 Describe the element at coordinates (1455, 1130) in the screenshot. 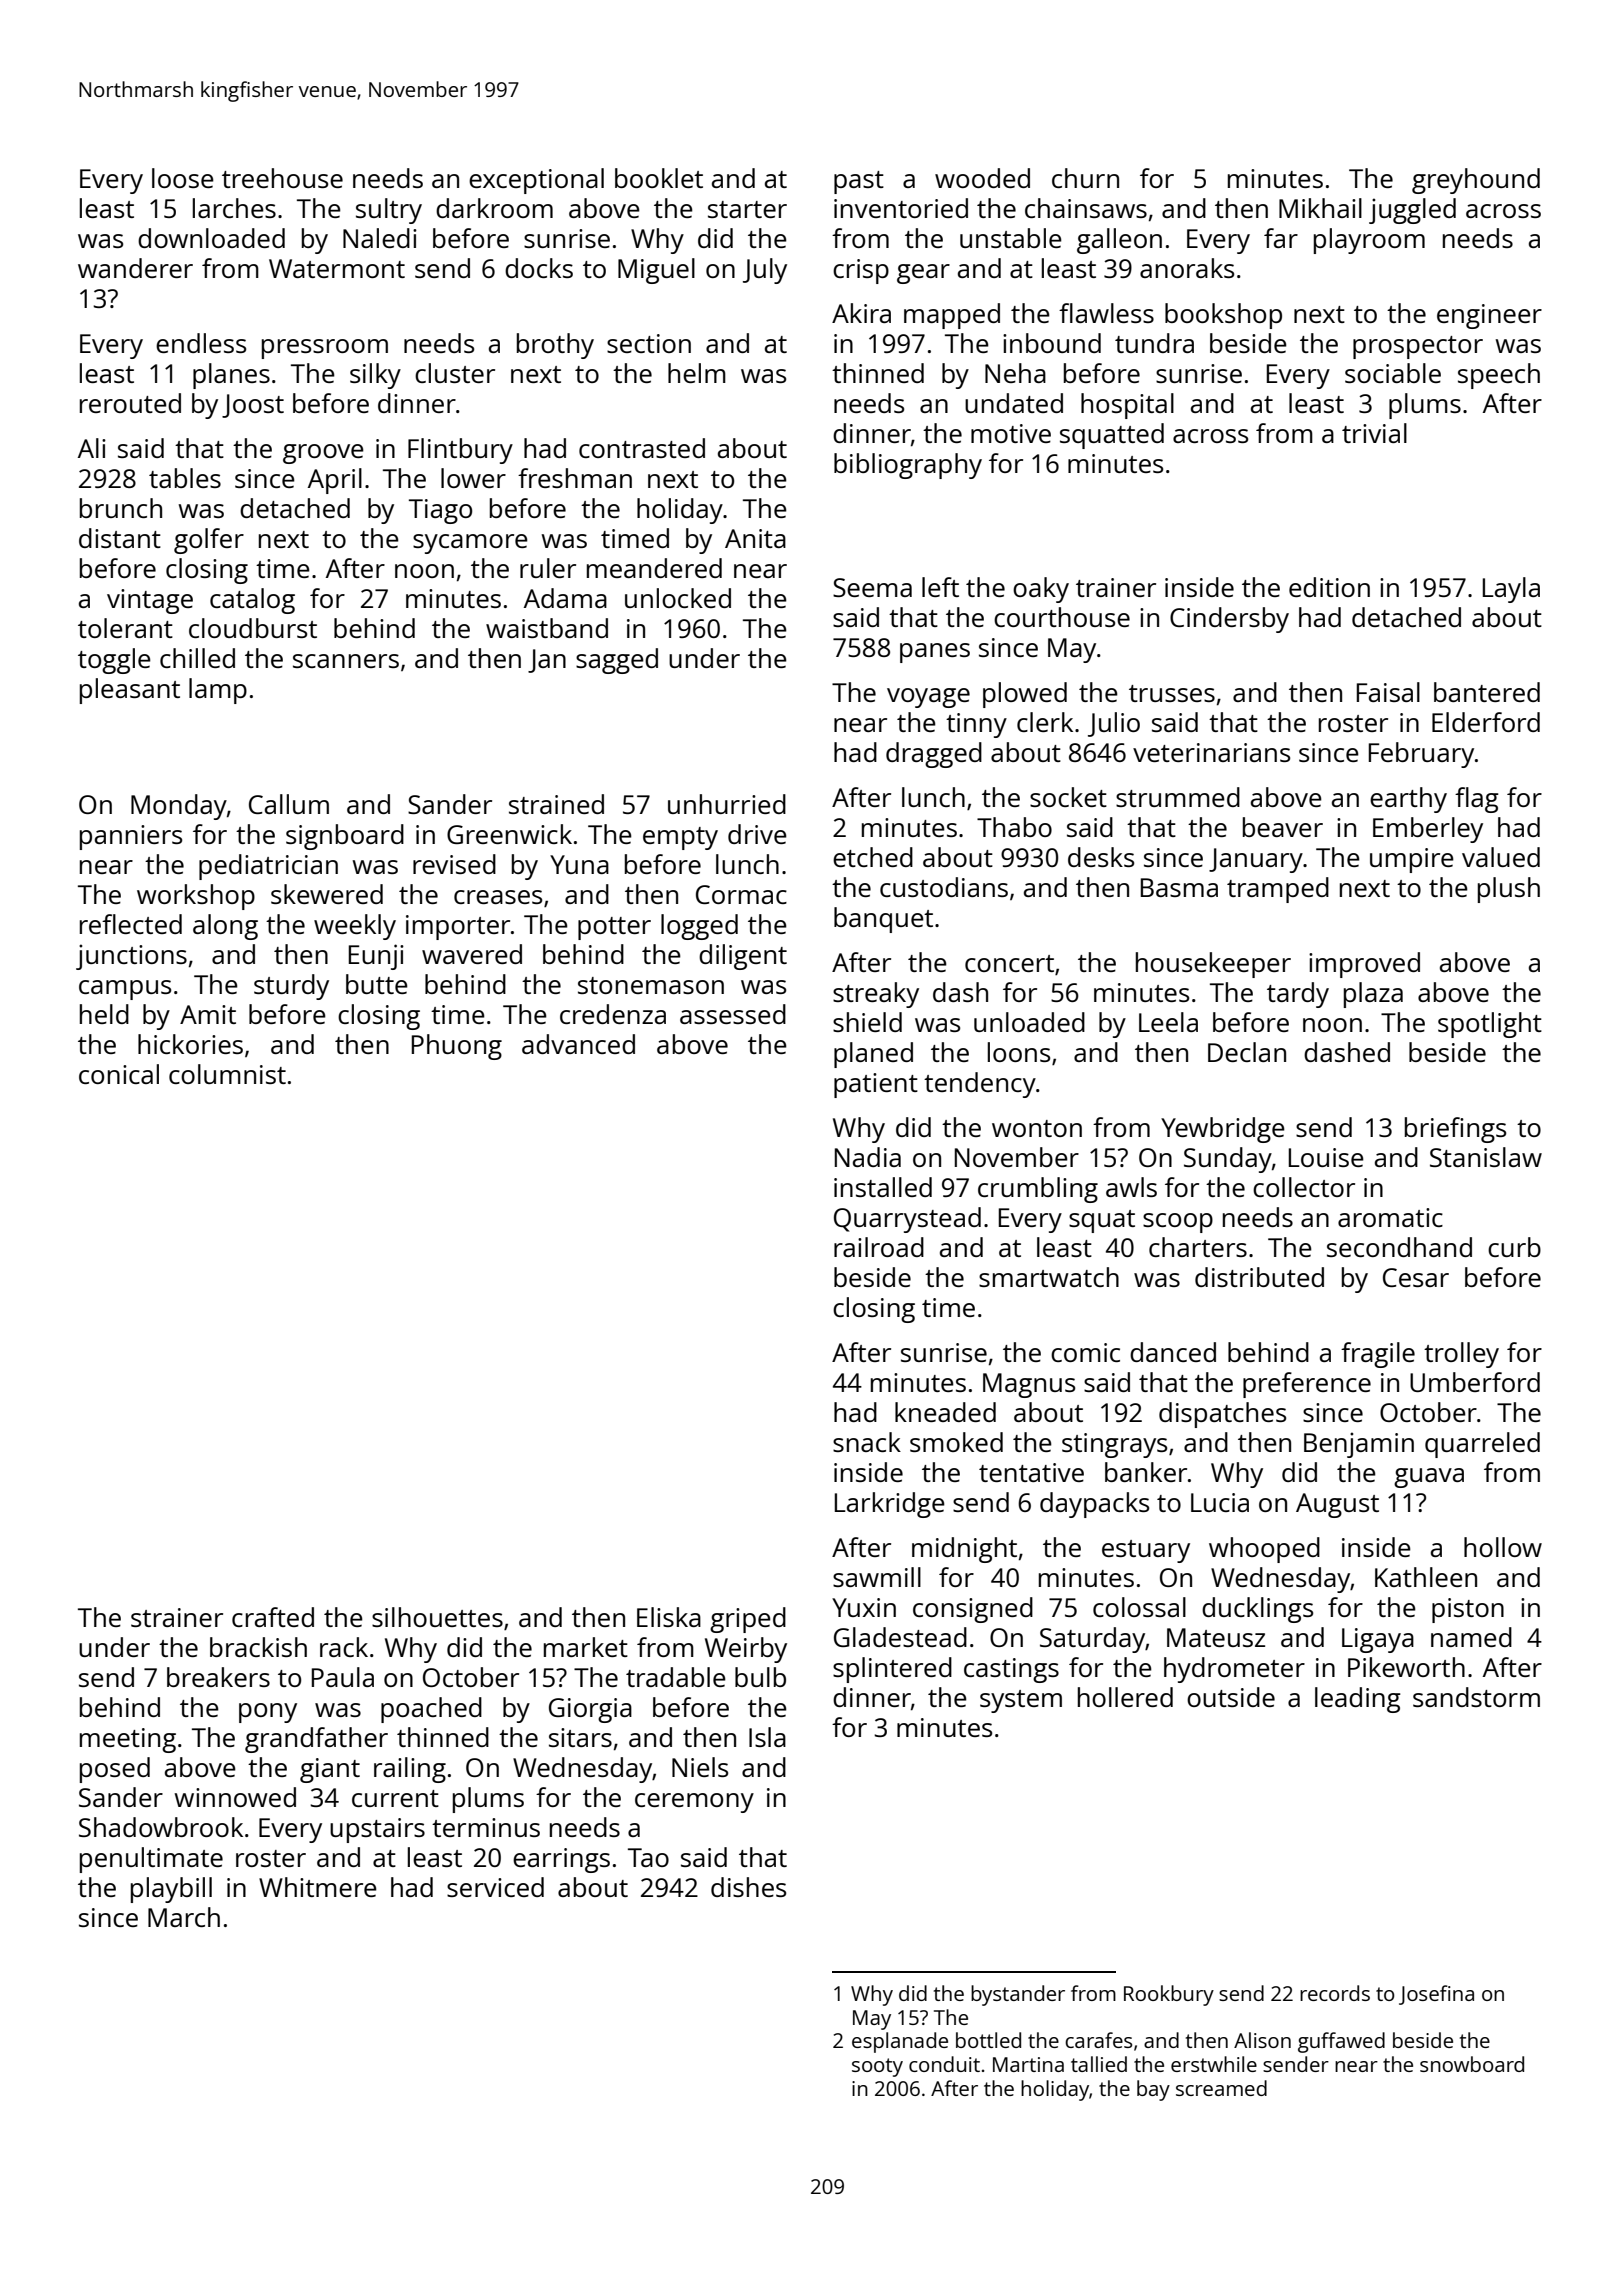

I see `briefings` at that location.
